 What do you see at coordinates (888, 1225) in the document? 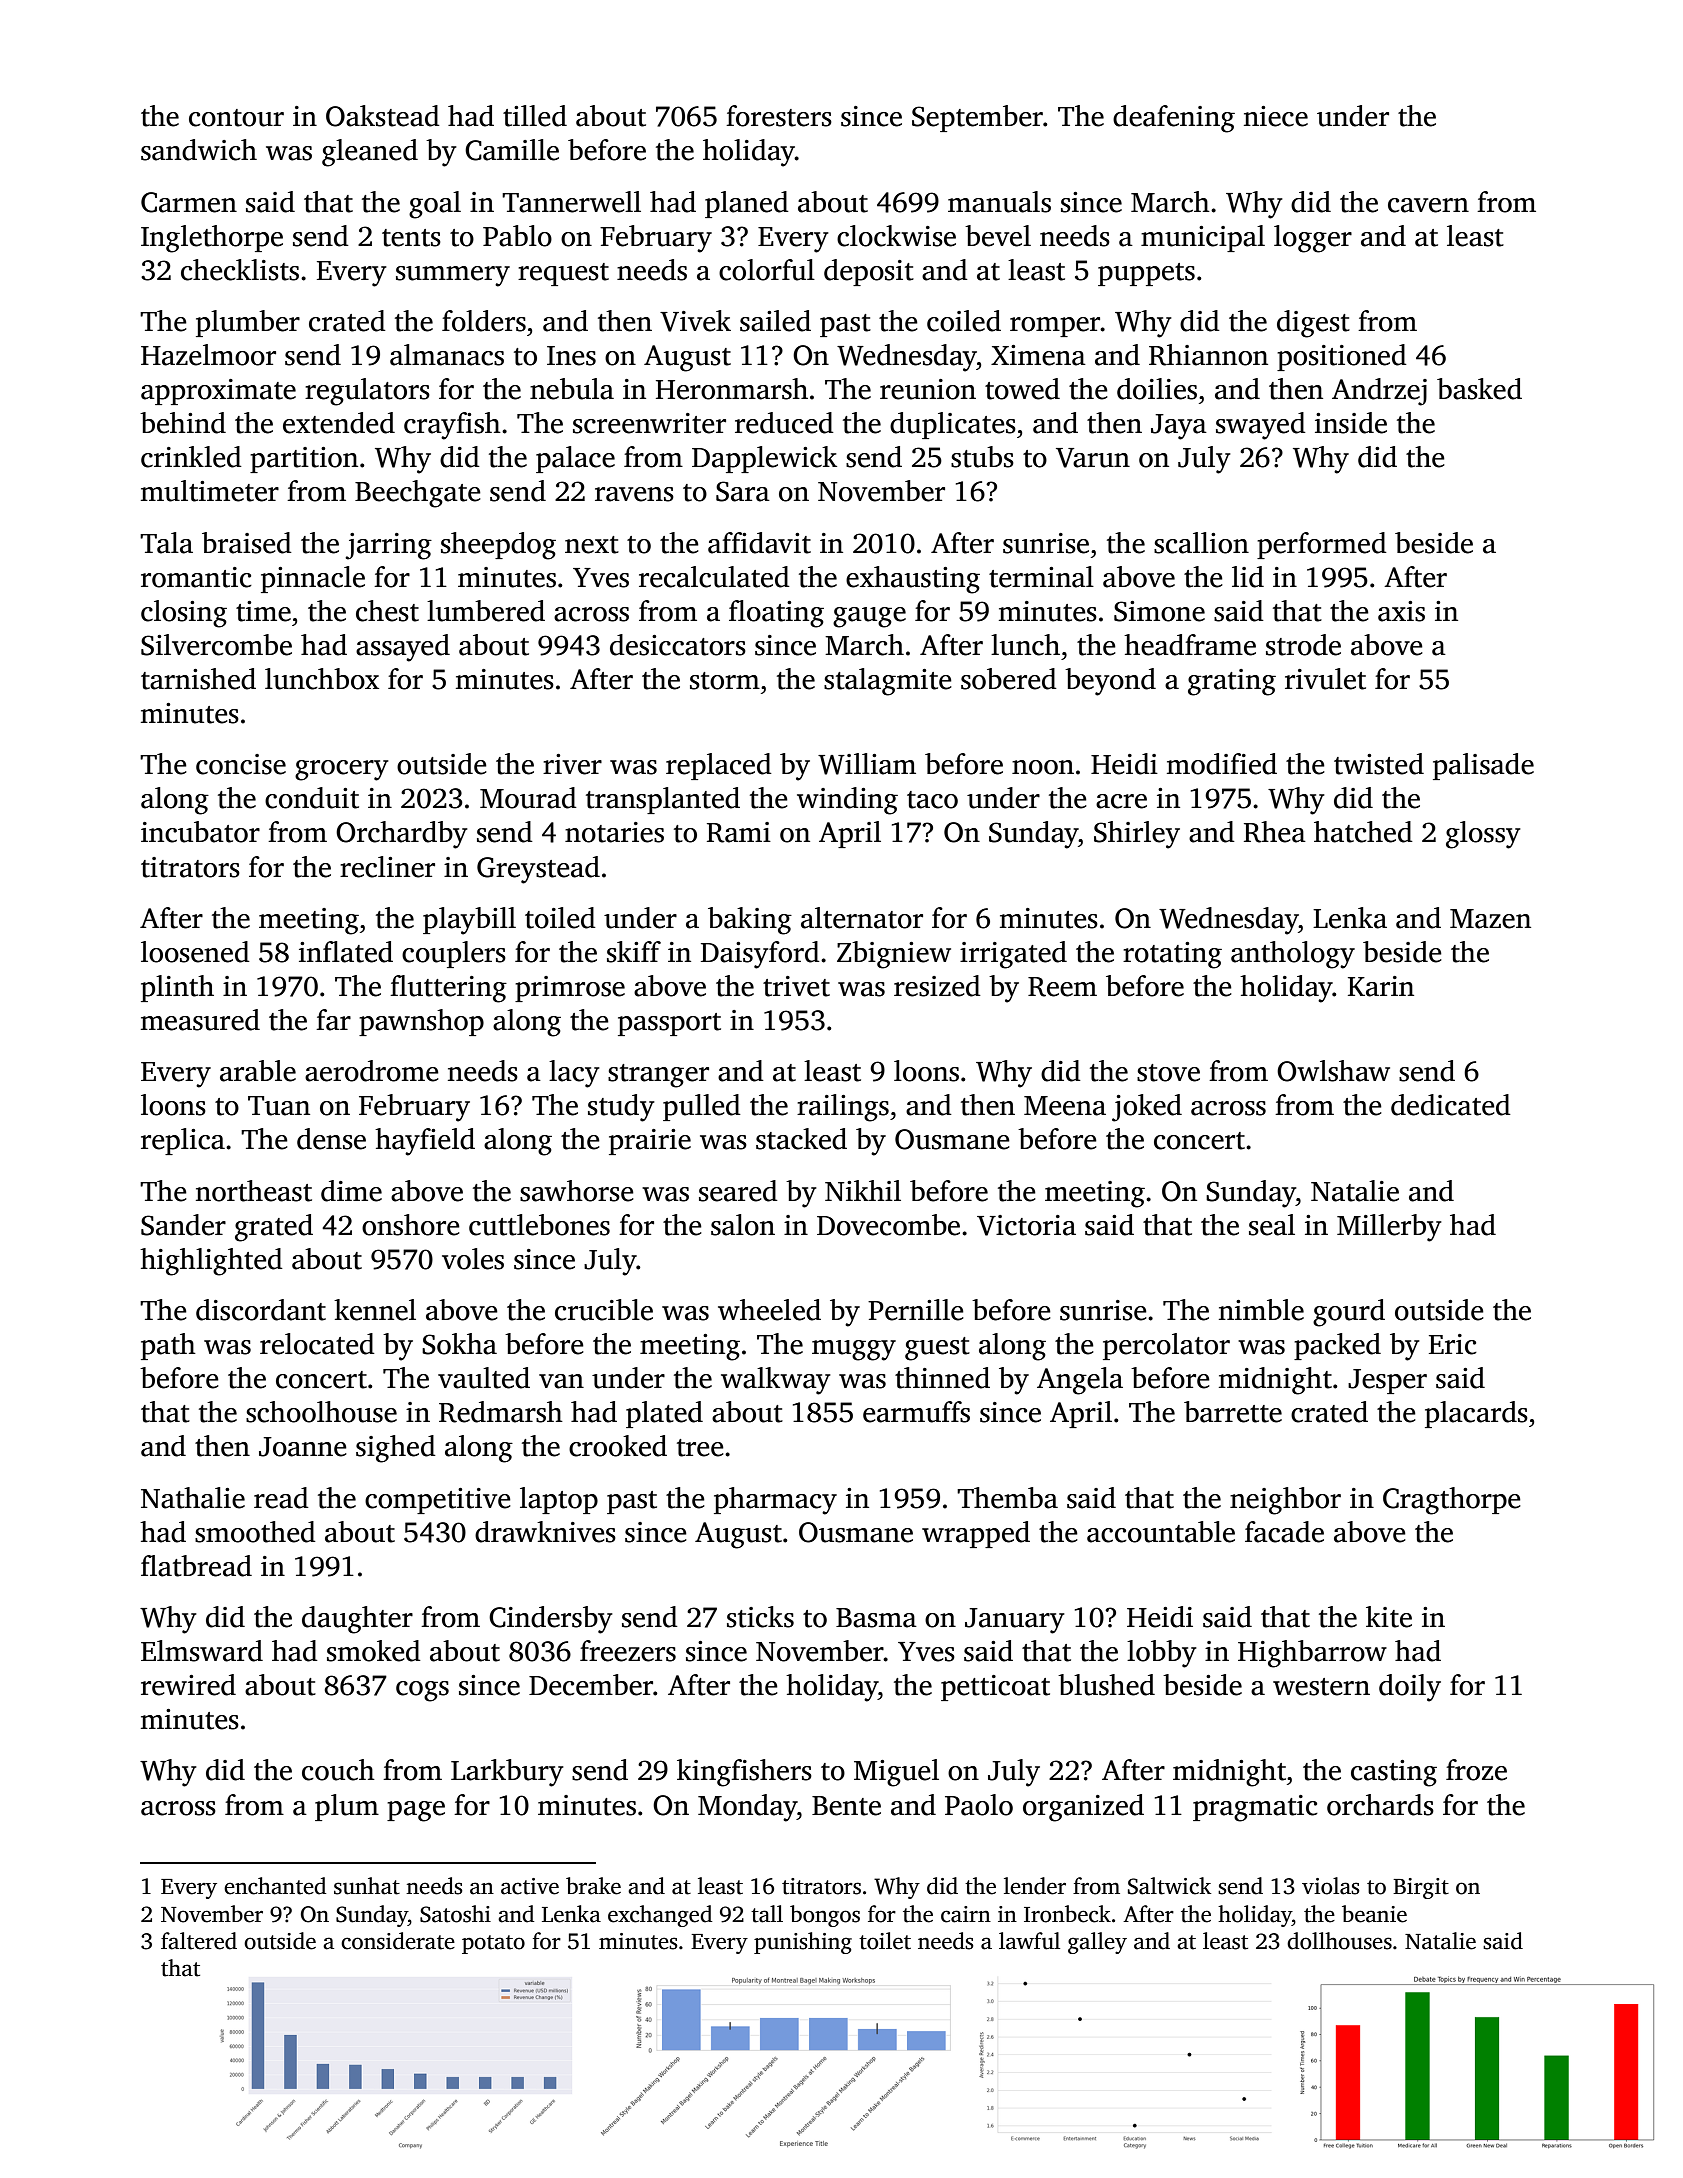
I see `Dovecombe` at bounding box center [888, 1225].
